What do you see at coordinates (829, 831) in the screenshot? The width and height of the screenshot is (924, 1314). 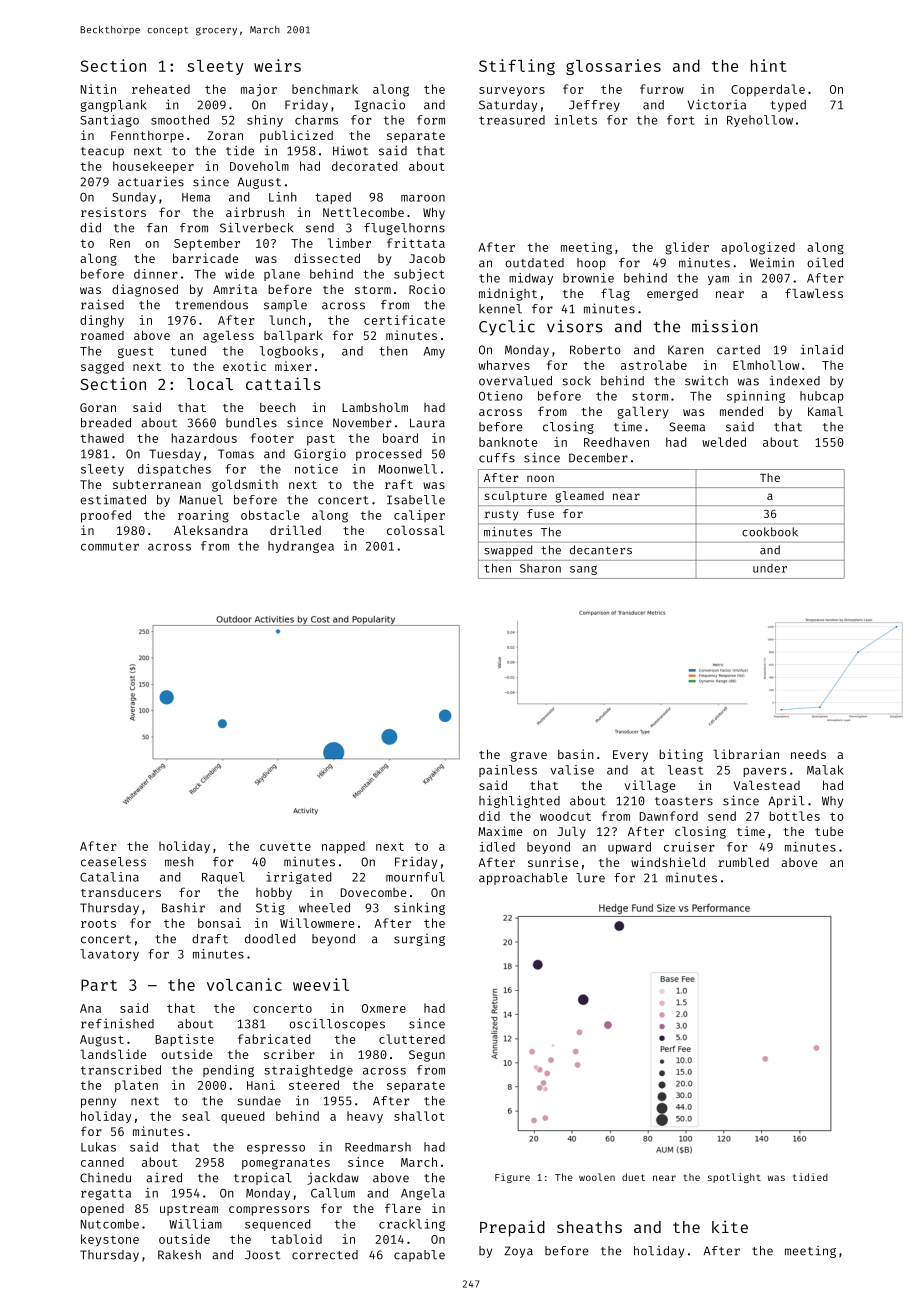 I see `tube` at bounding box center [829, 831].
